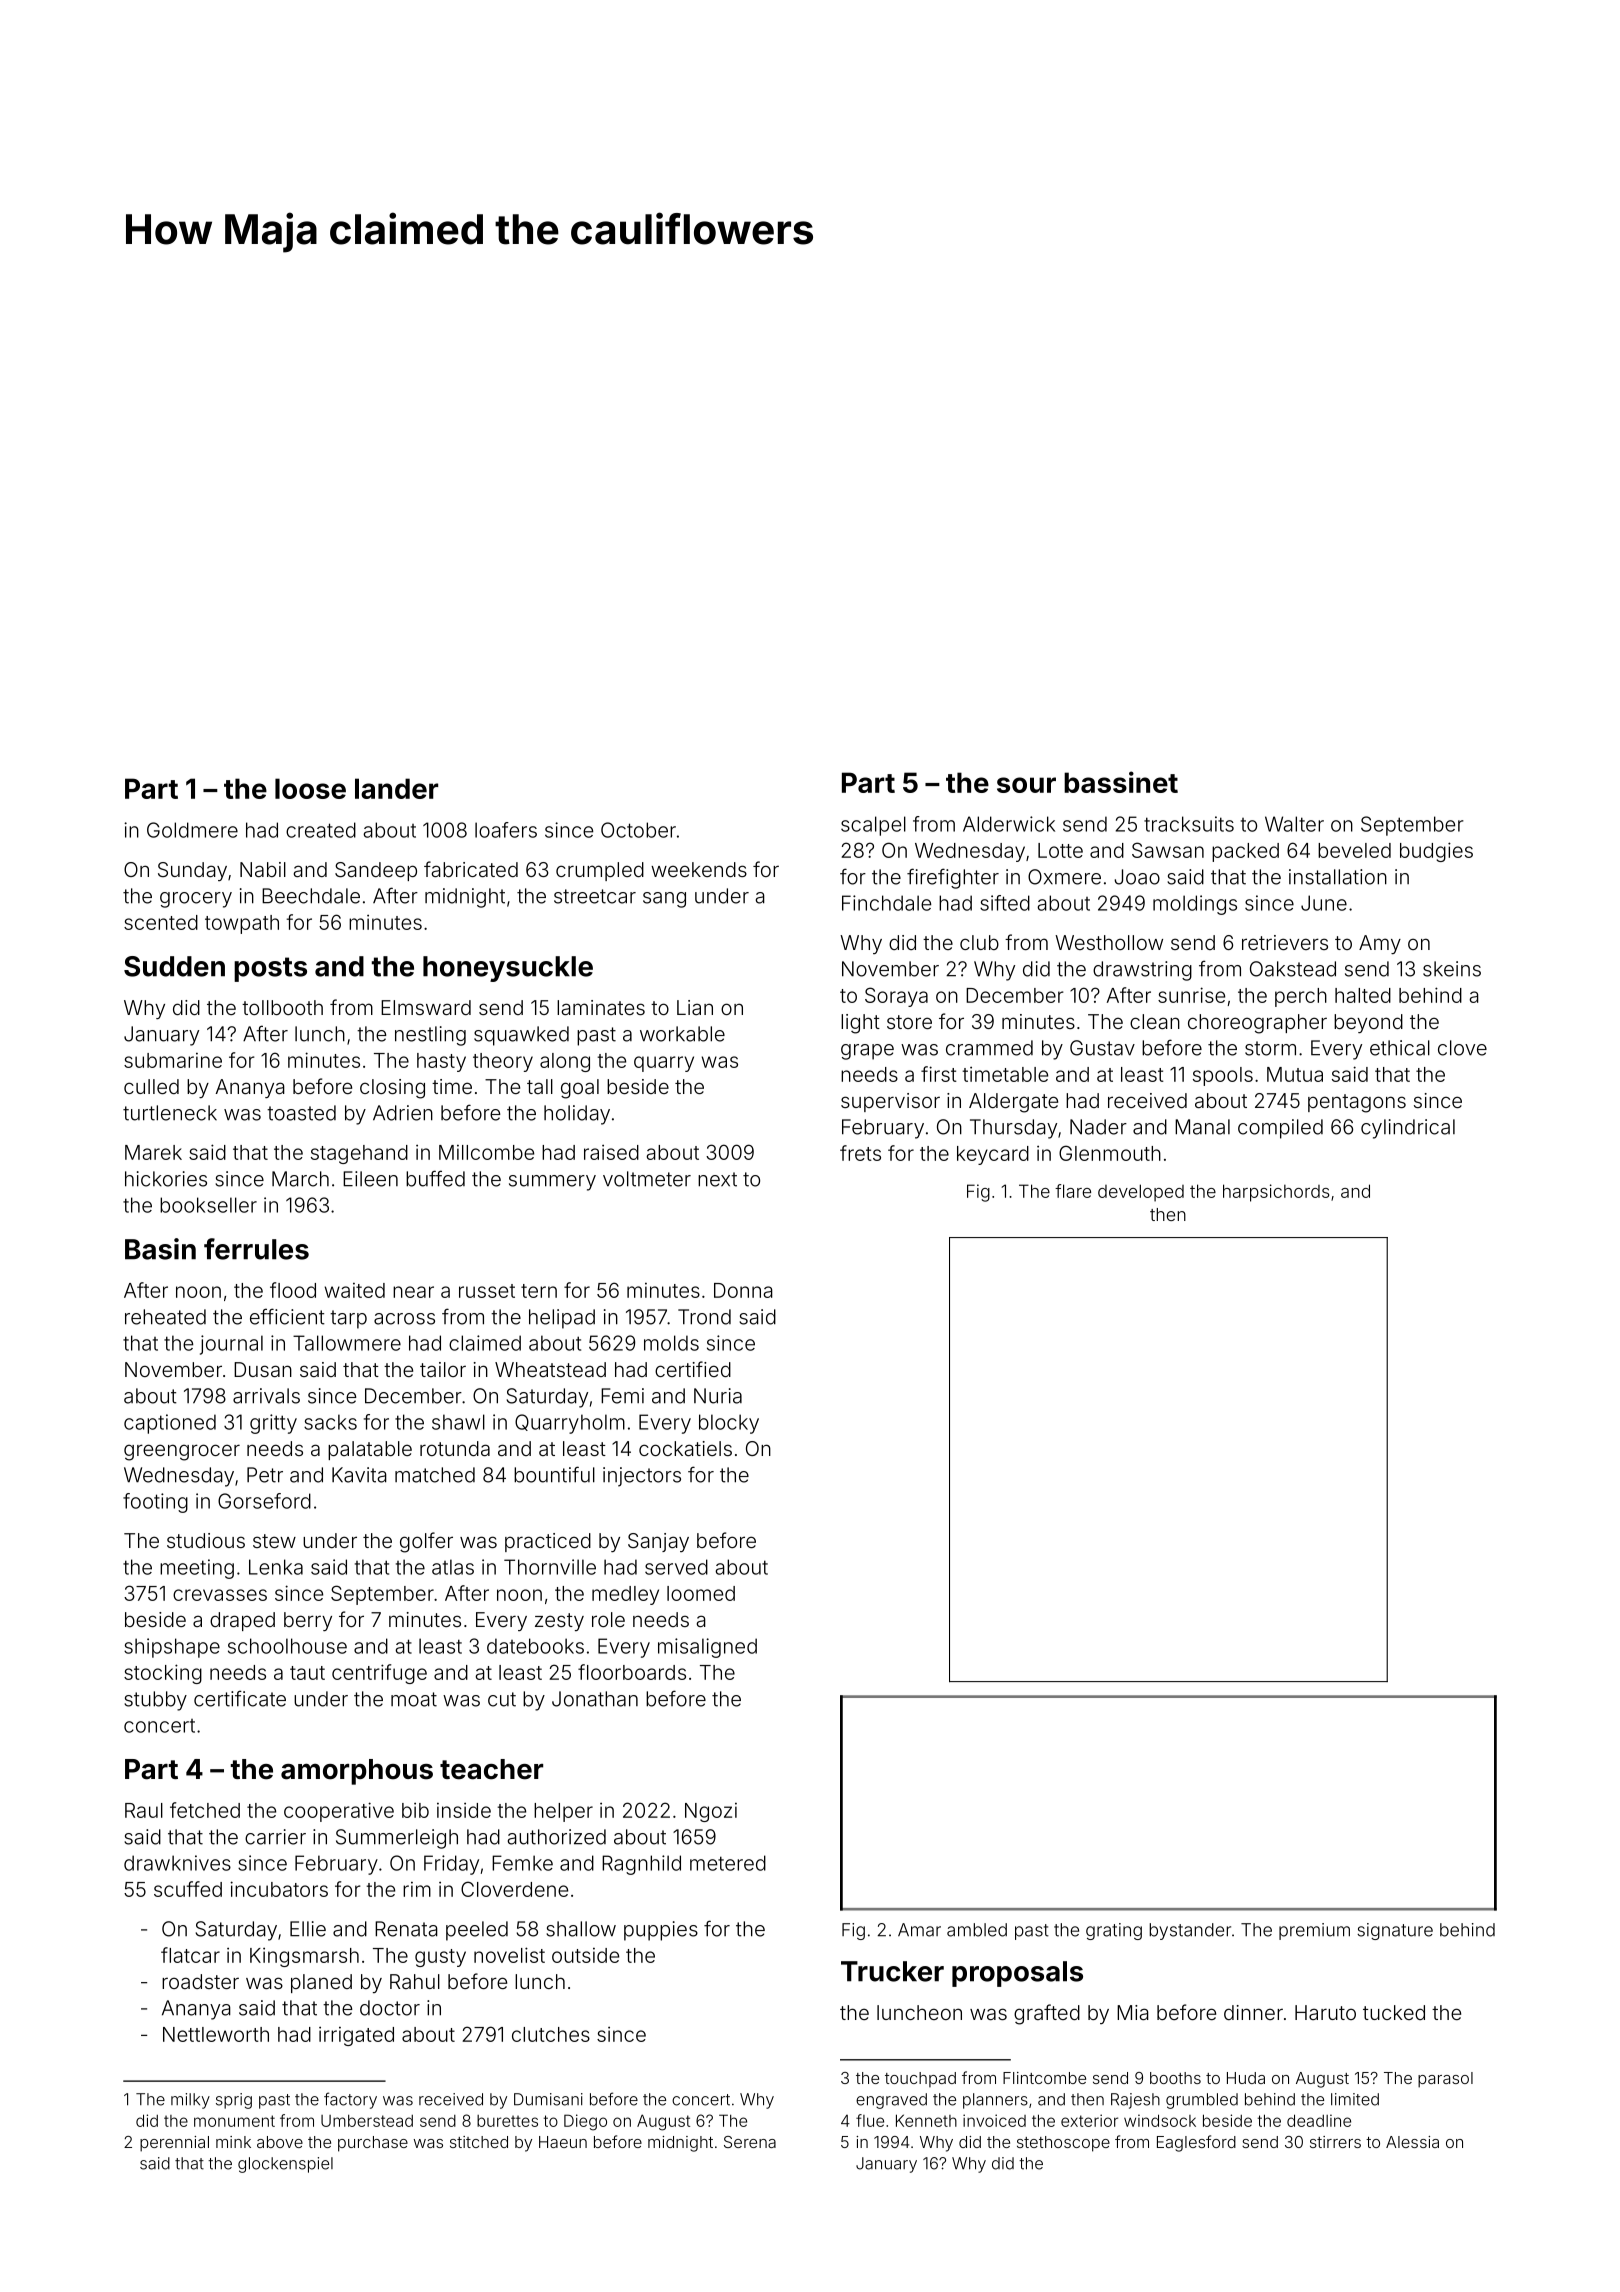  Describe the element at coordinates (728, 1863) in the page. I see `metered` at that location.
